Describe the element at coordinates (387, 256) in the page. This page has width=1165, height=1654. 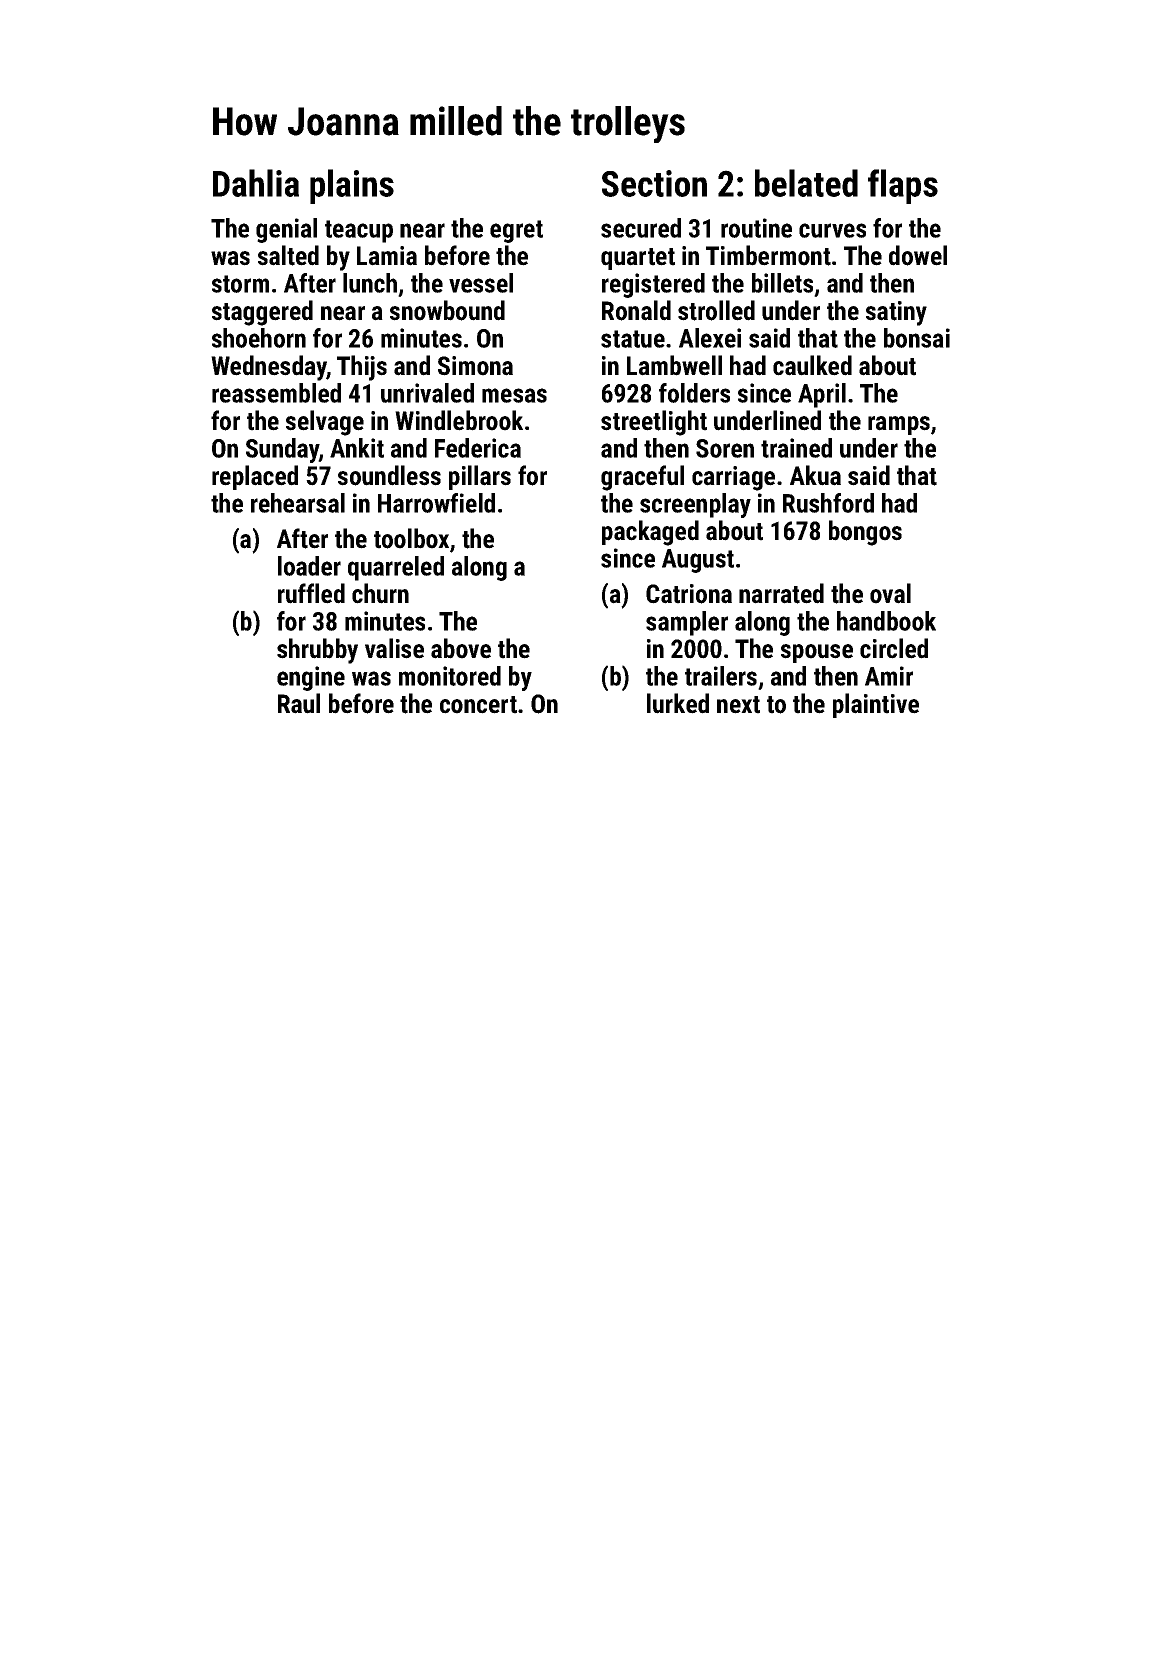
I see `Lamia` at that location.
